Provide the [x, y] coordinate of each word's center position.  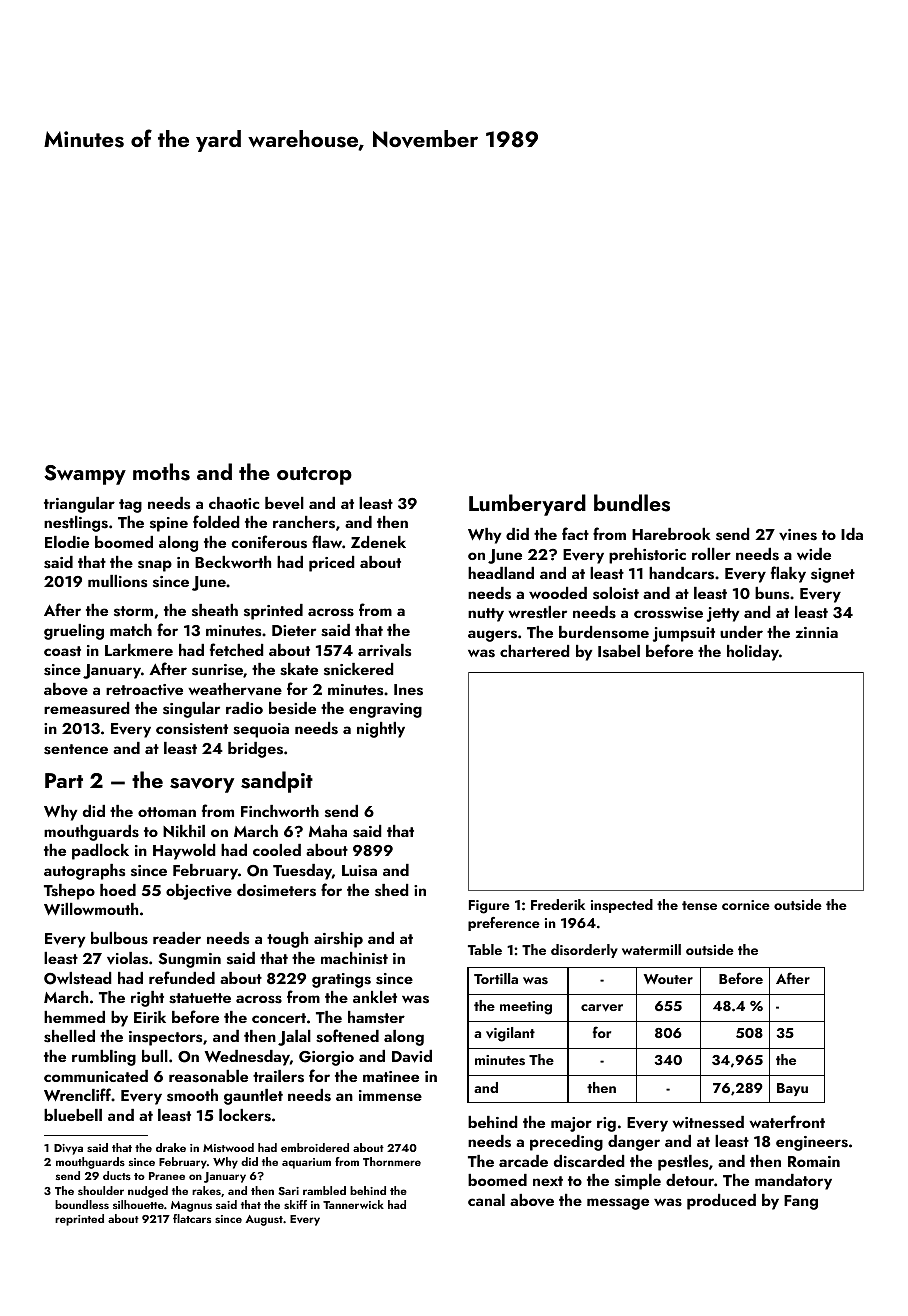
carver [602, 1008]
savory [202, 785]
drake [171, 1147]
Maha [328, 831]
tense [699, 906]
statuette [200, 998]
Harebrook [671, 534]
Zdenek [378, 542]
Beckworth [233, 562]
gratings [341, 980]
